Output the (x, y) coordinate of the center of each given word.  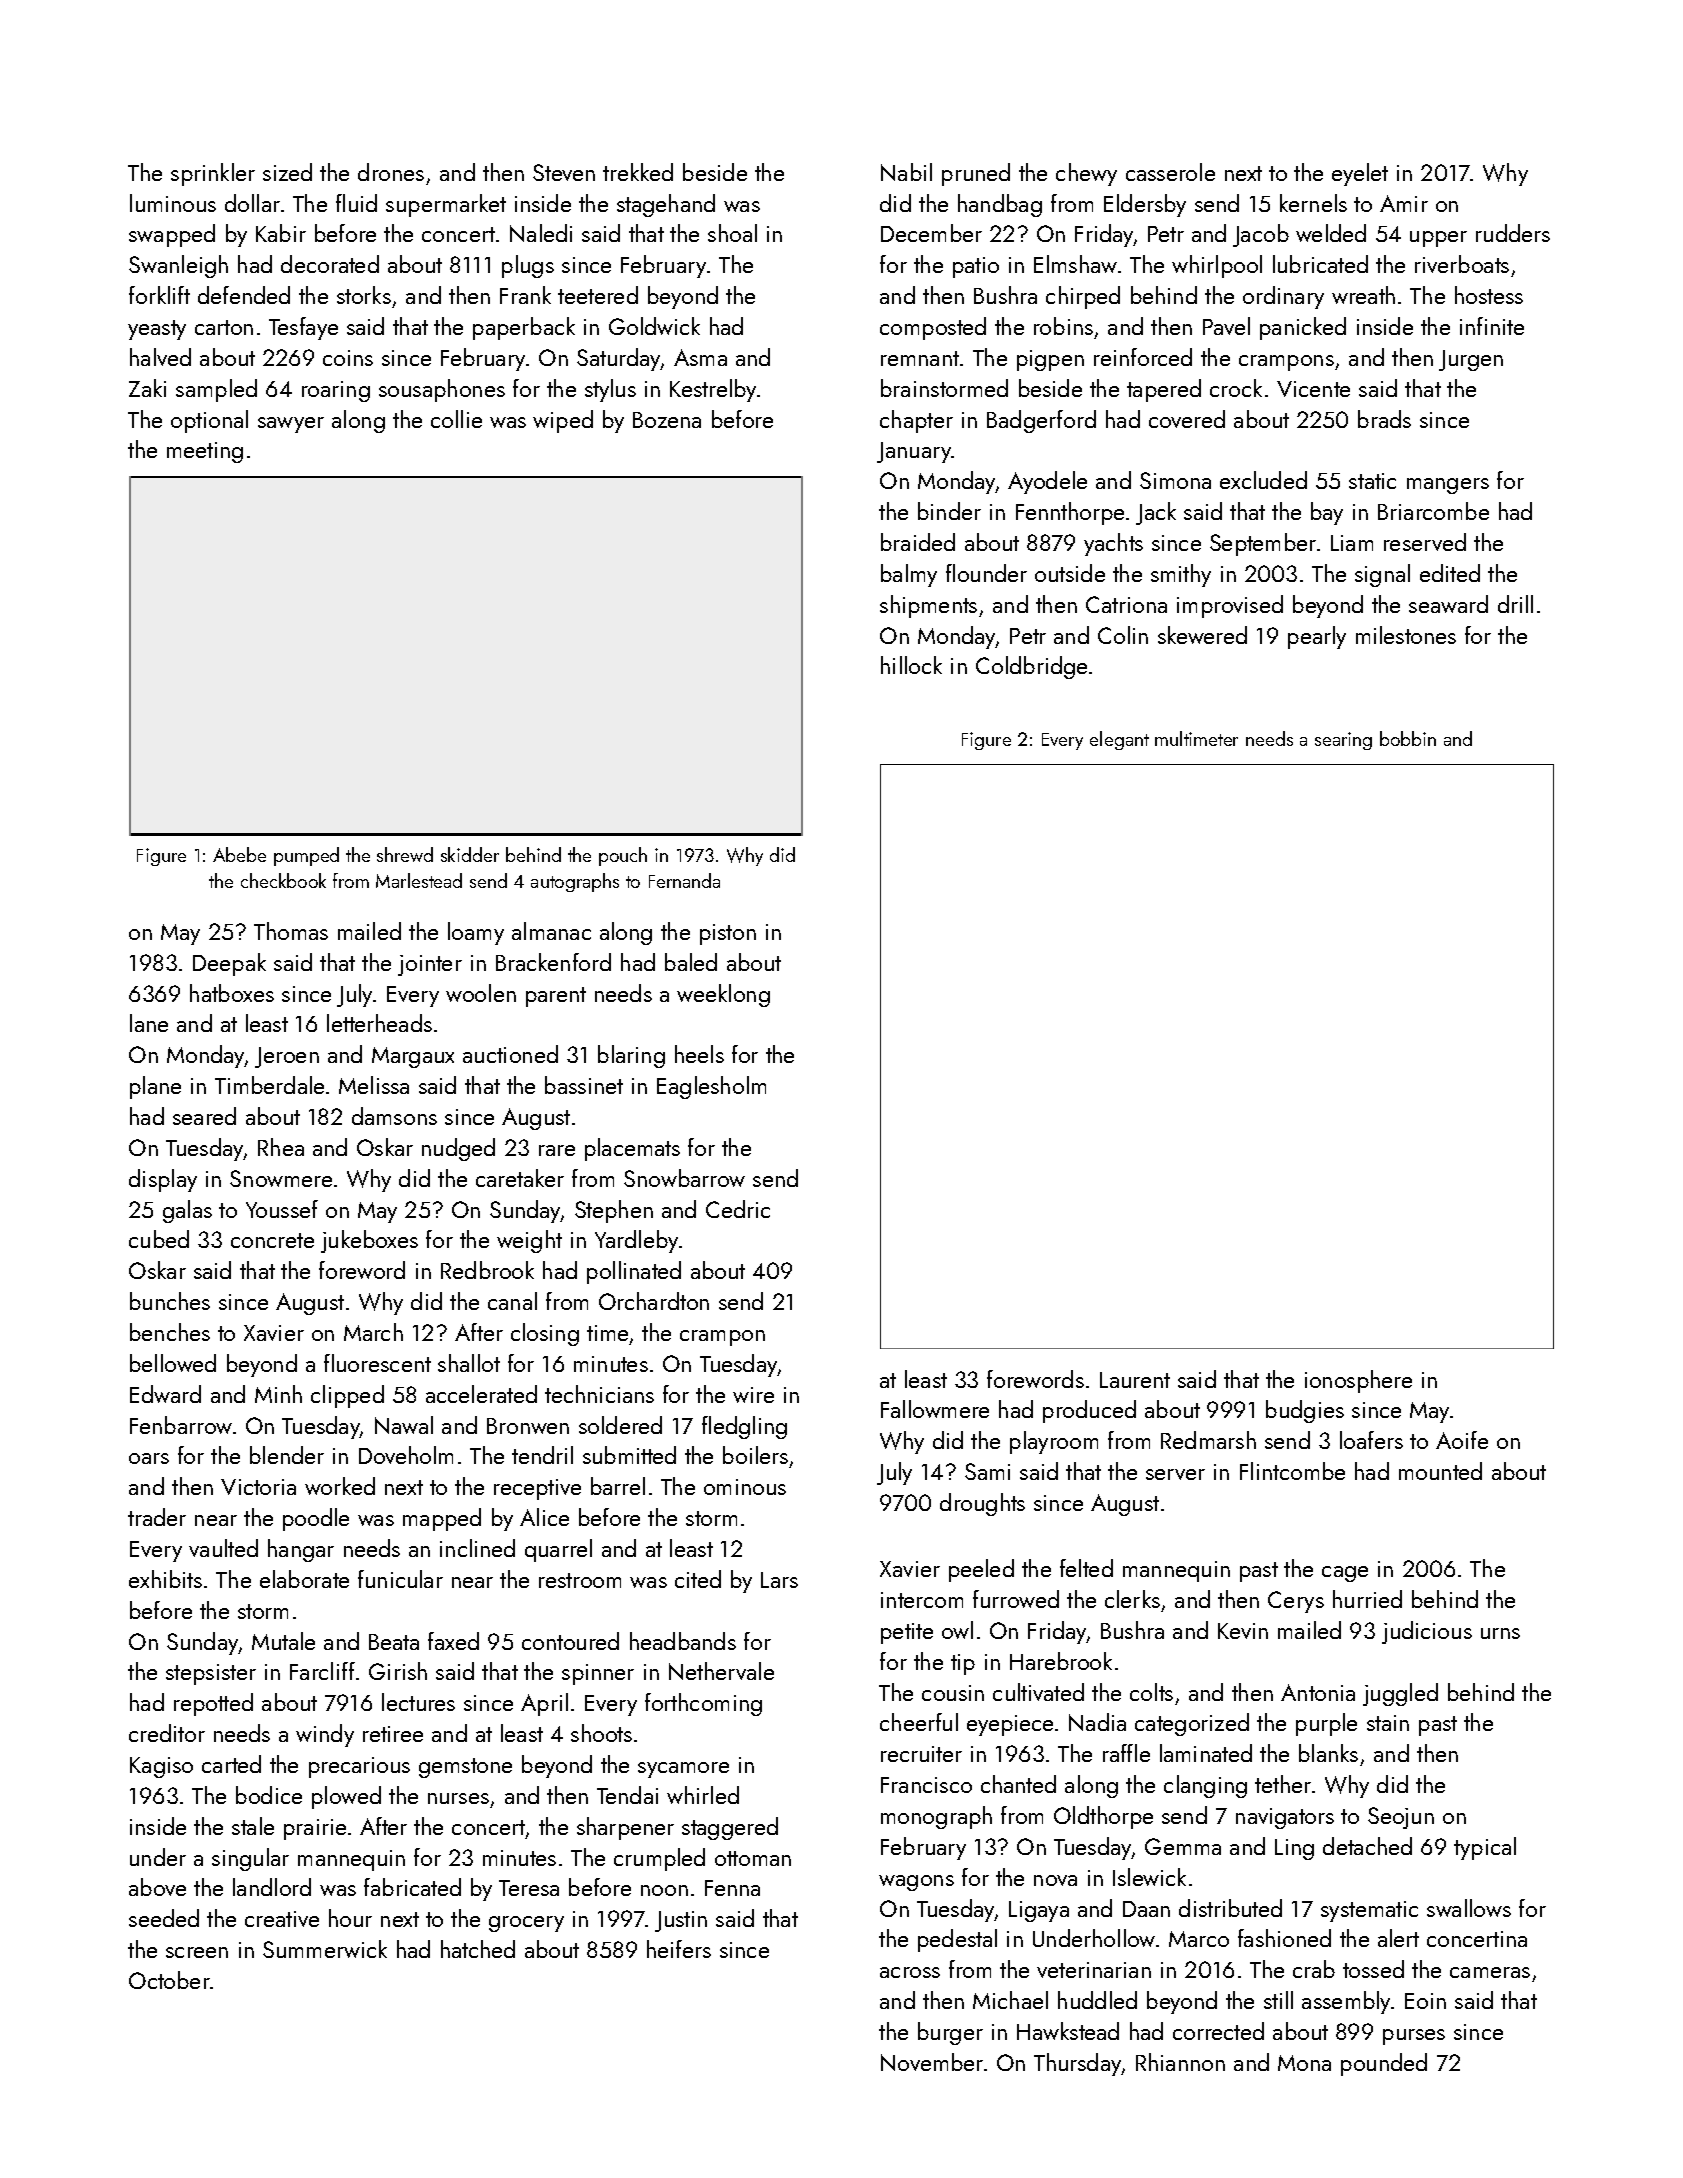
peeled (981, 1570)
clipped (347, 1396)
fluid (356, 203)
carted (231, 1764)
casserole (1170, 172)
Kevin (1243, 1631)
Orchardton (654, 1301)
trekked (638, 172)
